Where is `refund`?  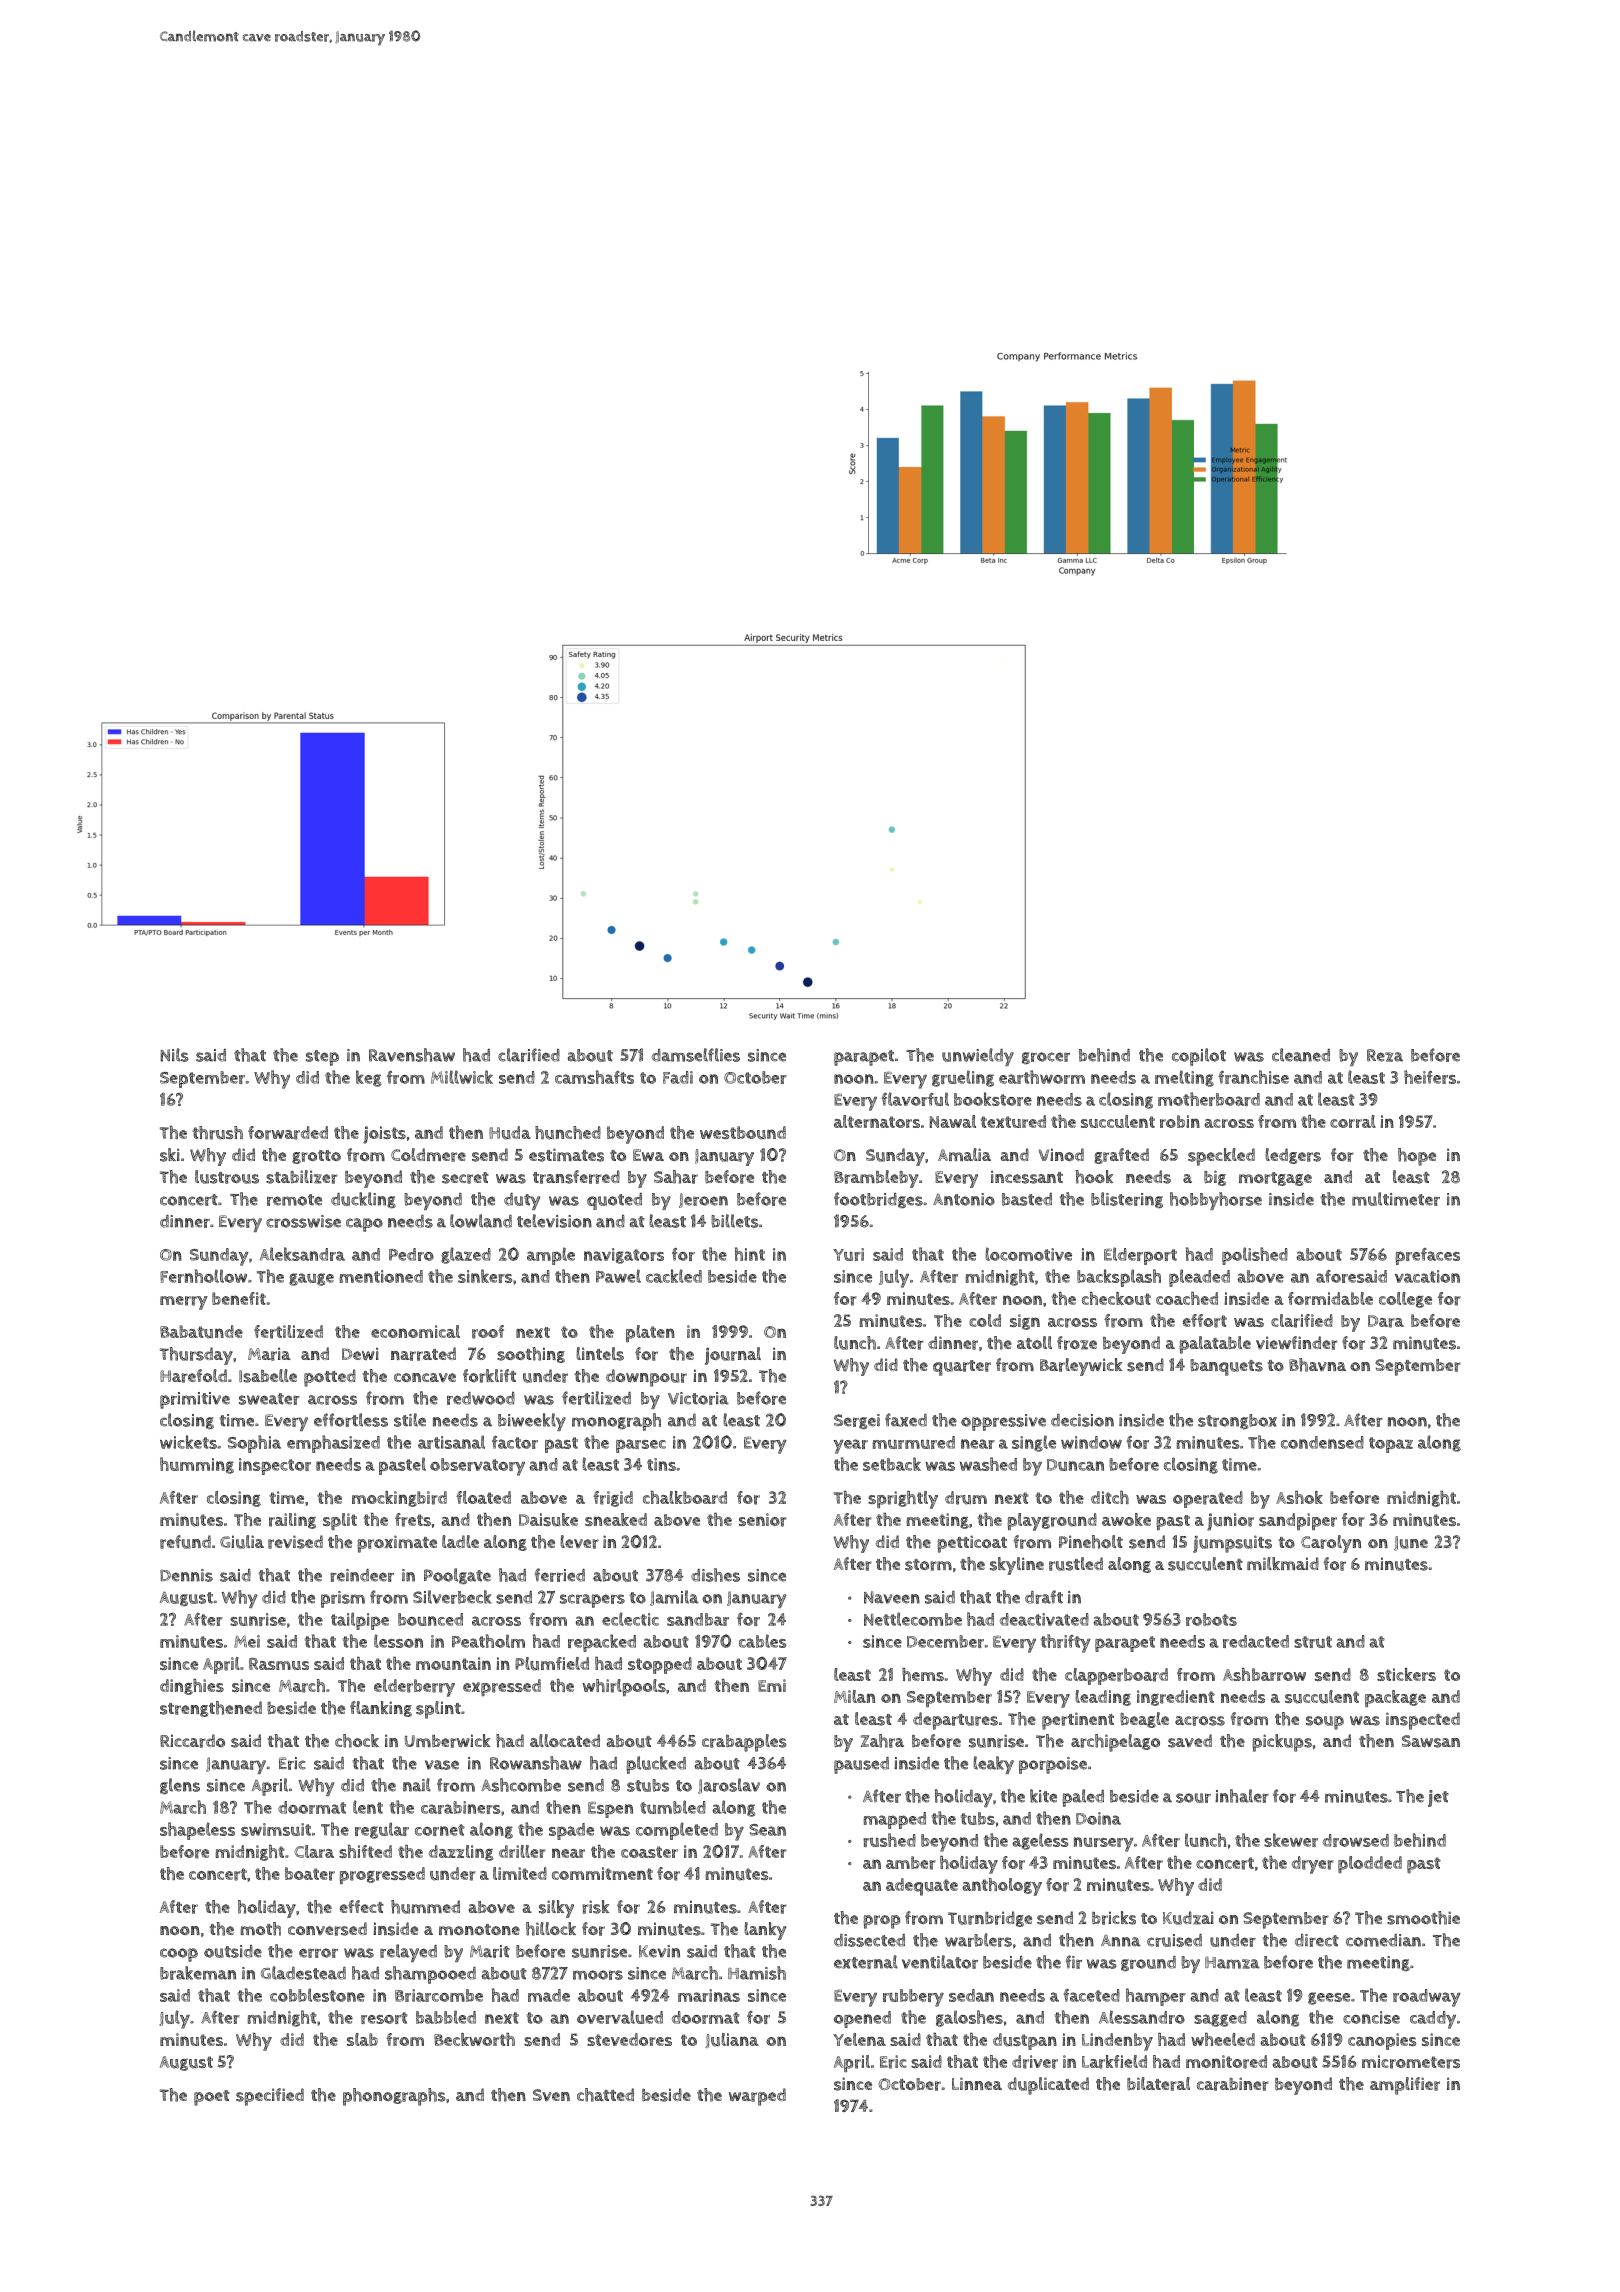
refund is located at coordinates (185, 1542).
